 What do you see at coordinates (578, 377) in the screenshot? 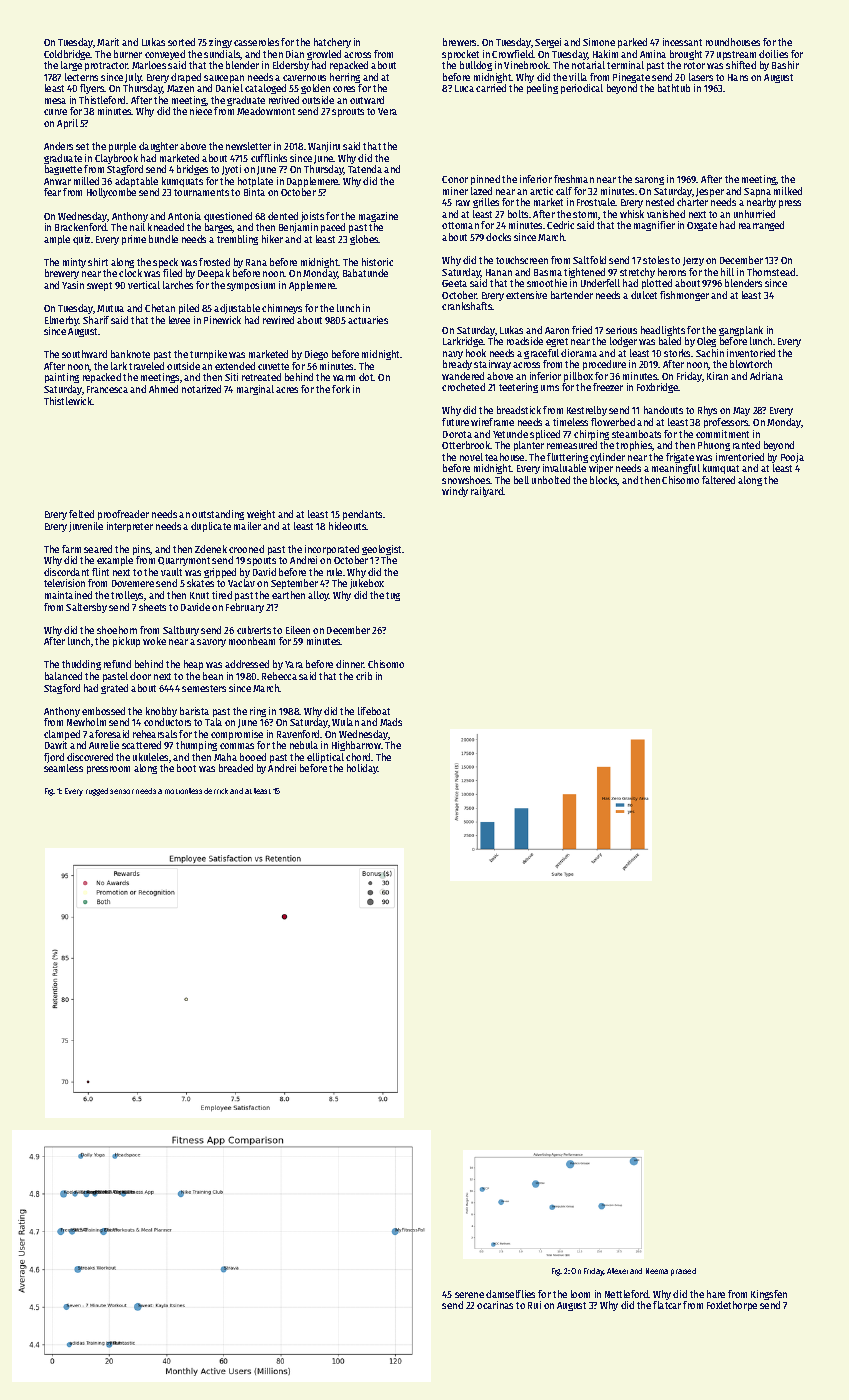
I see `pillbox` at bounding box center [578, 377].
